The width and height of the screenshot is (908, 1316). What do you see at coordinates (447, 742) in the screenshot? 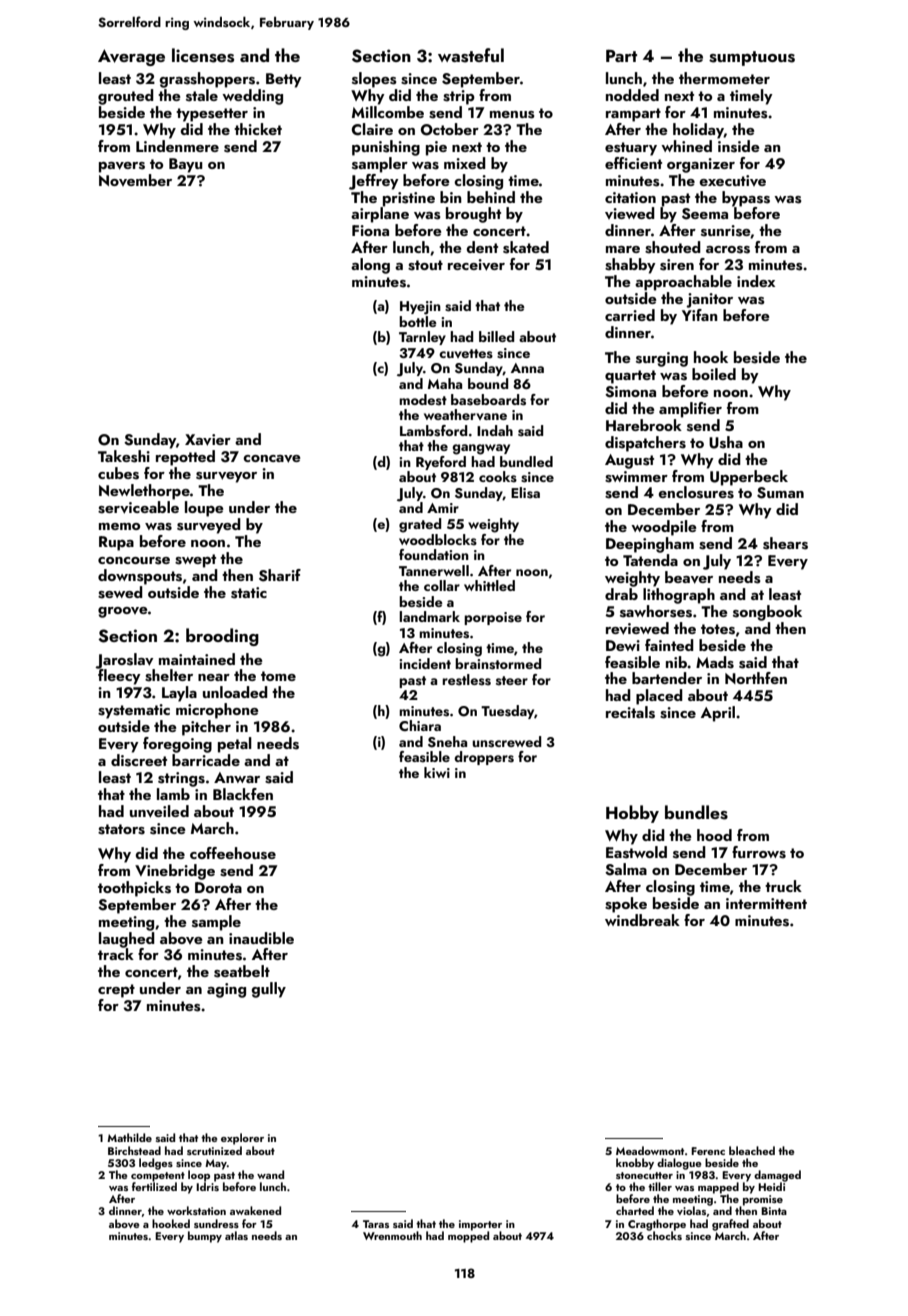
I see `Sneha` at bounding box center [447, 742].
